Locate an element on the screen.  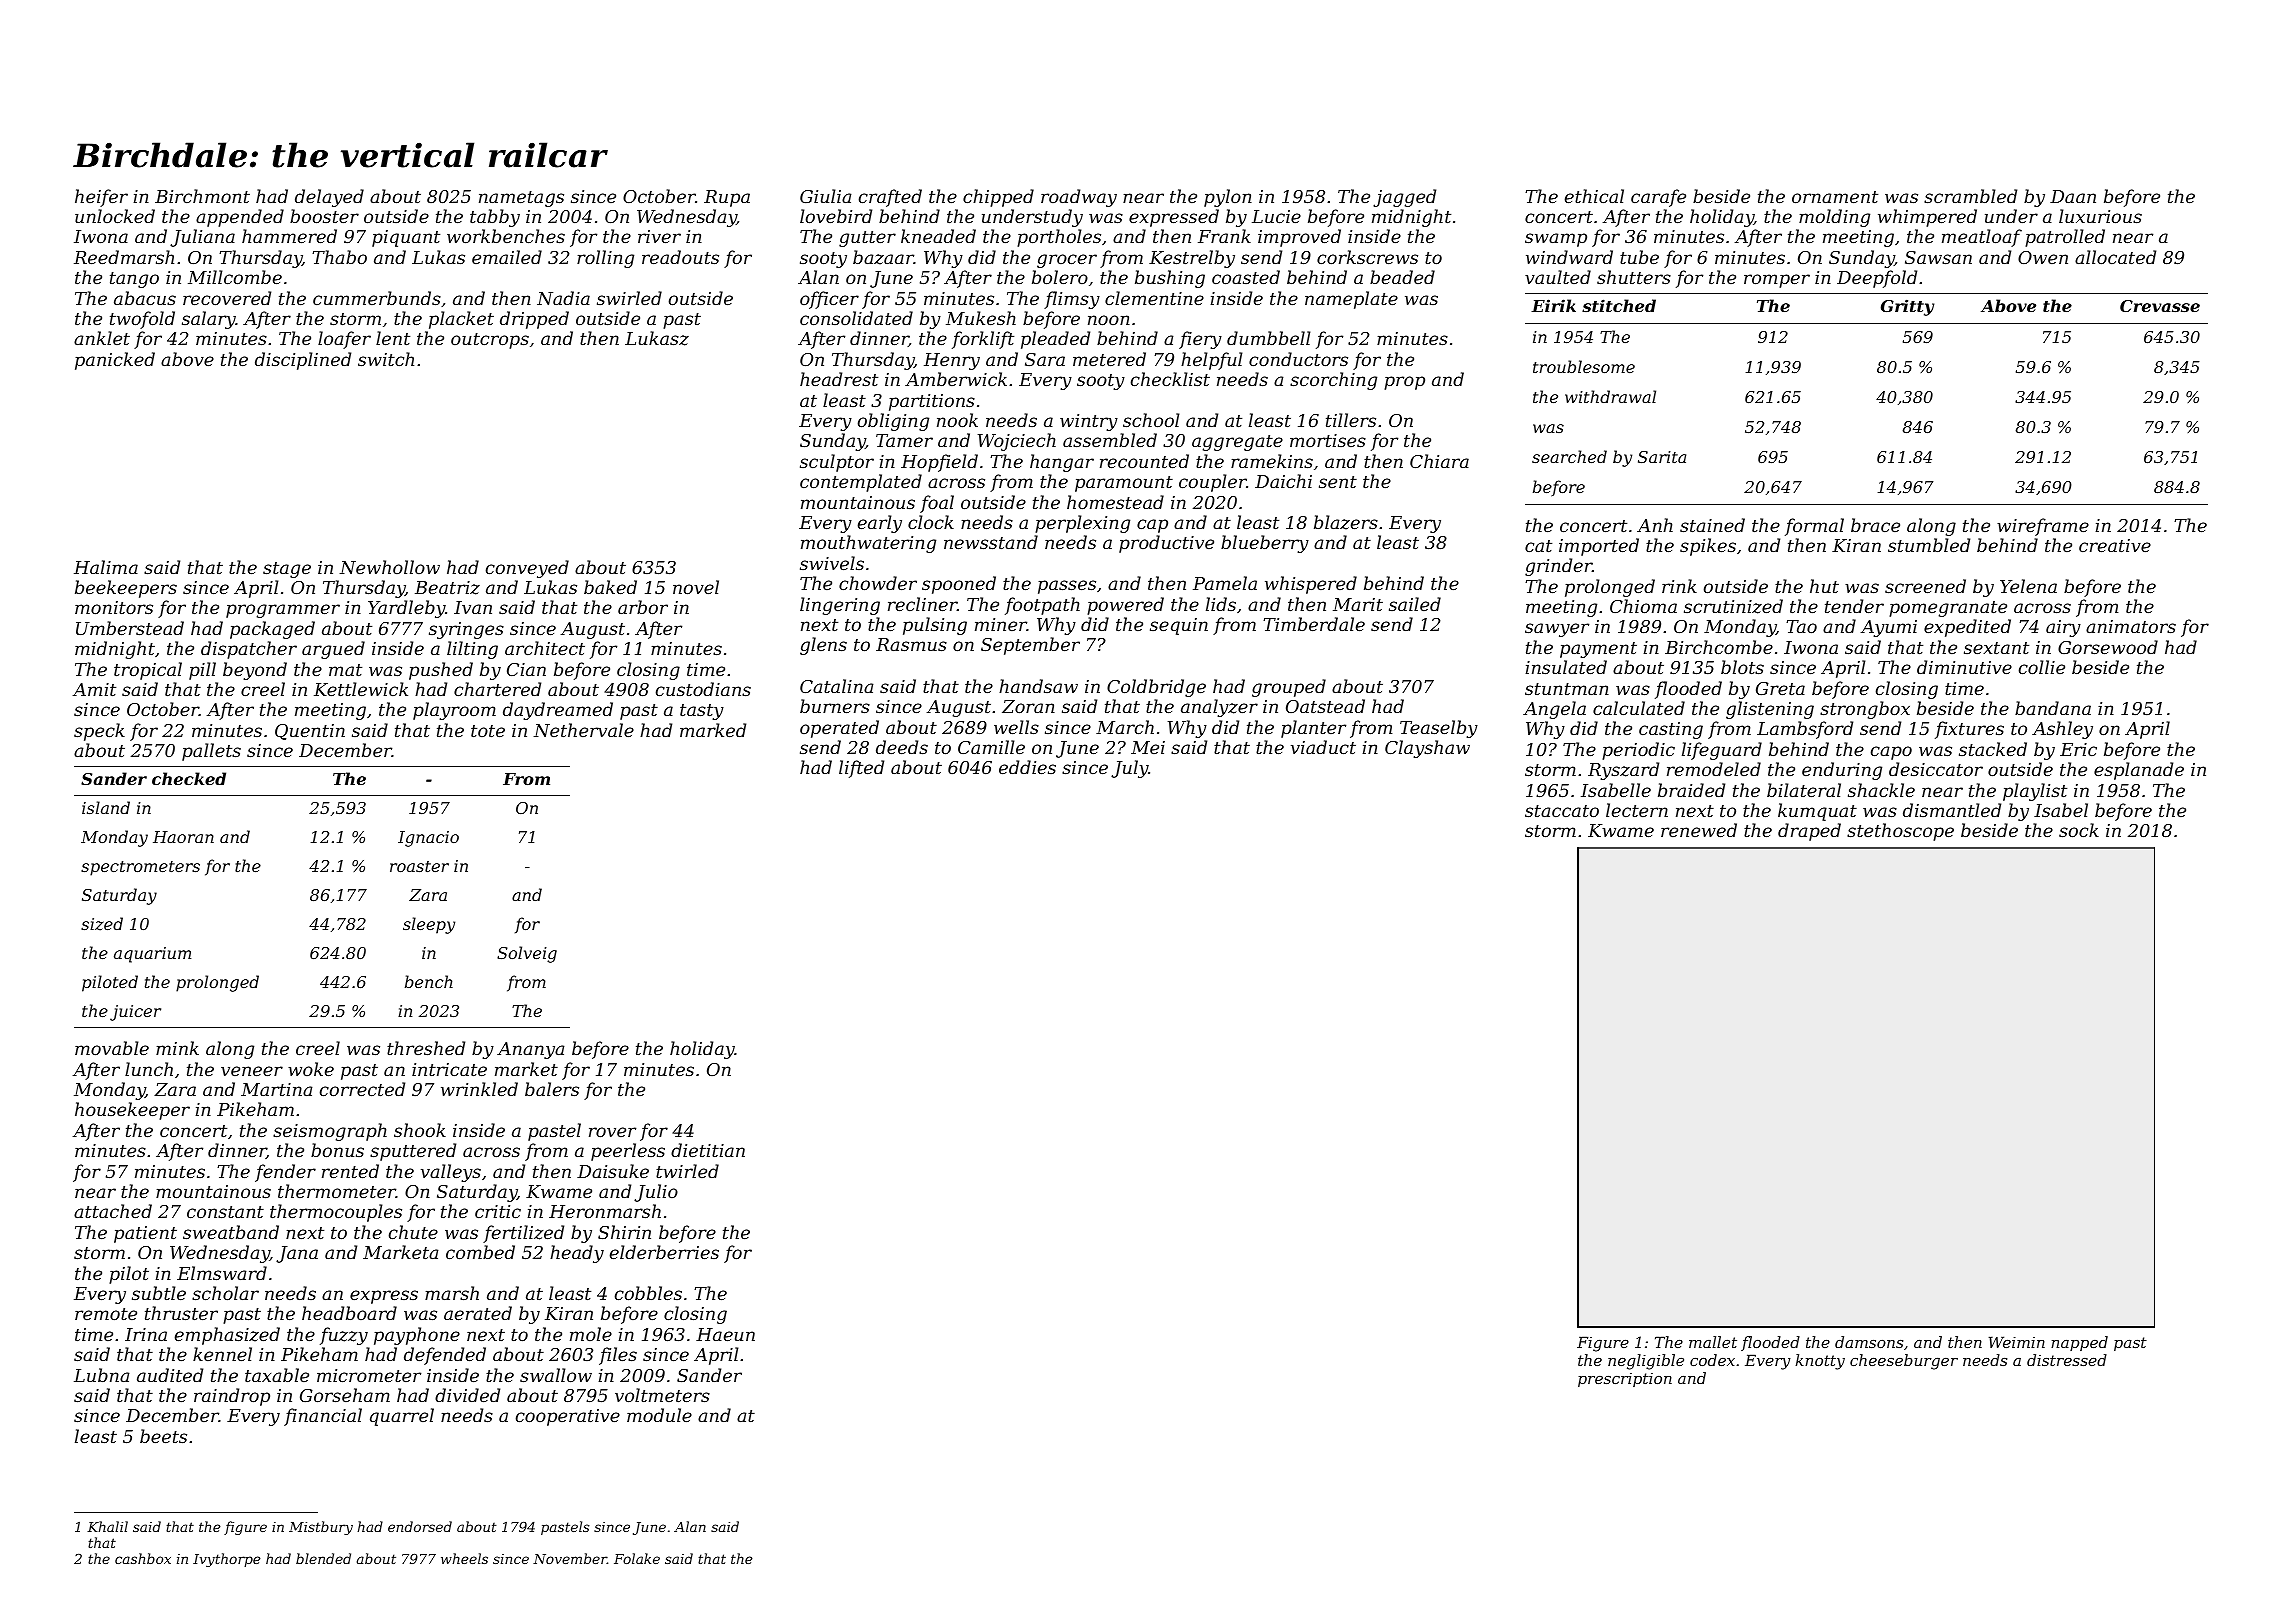
Weimin is located at coordinates (2017, 1342).
